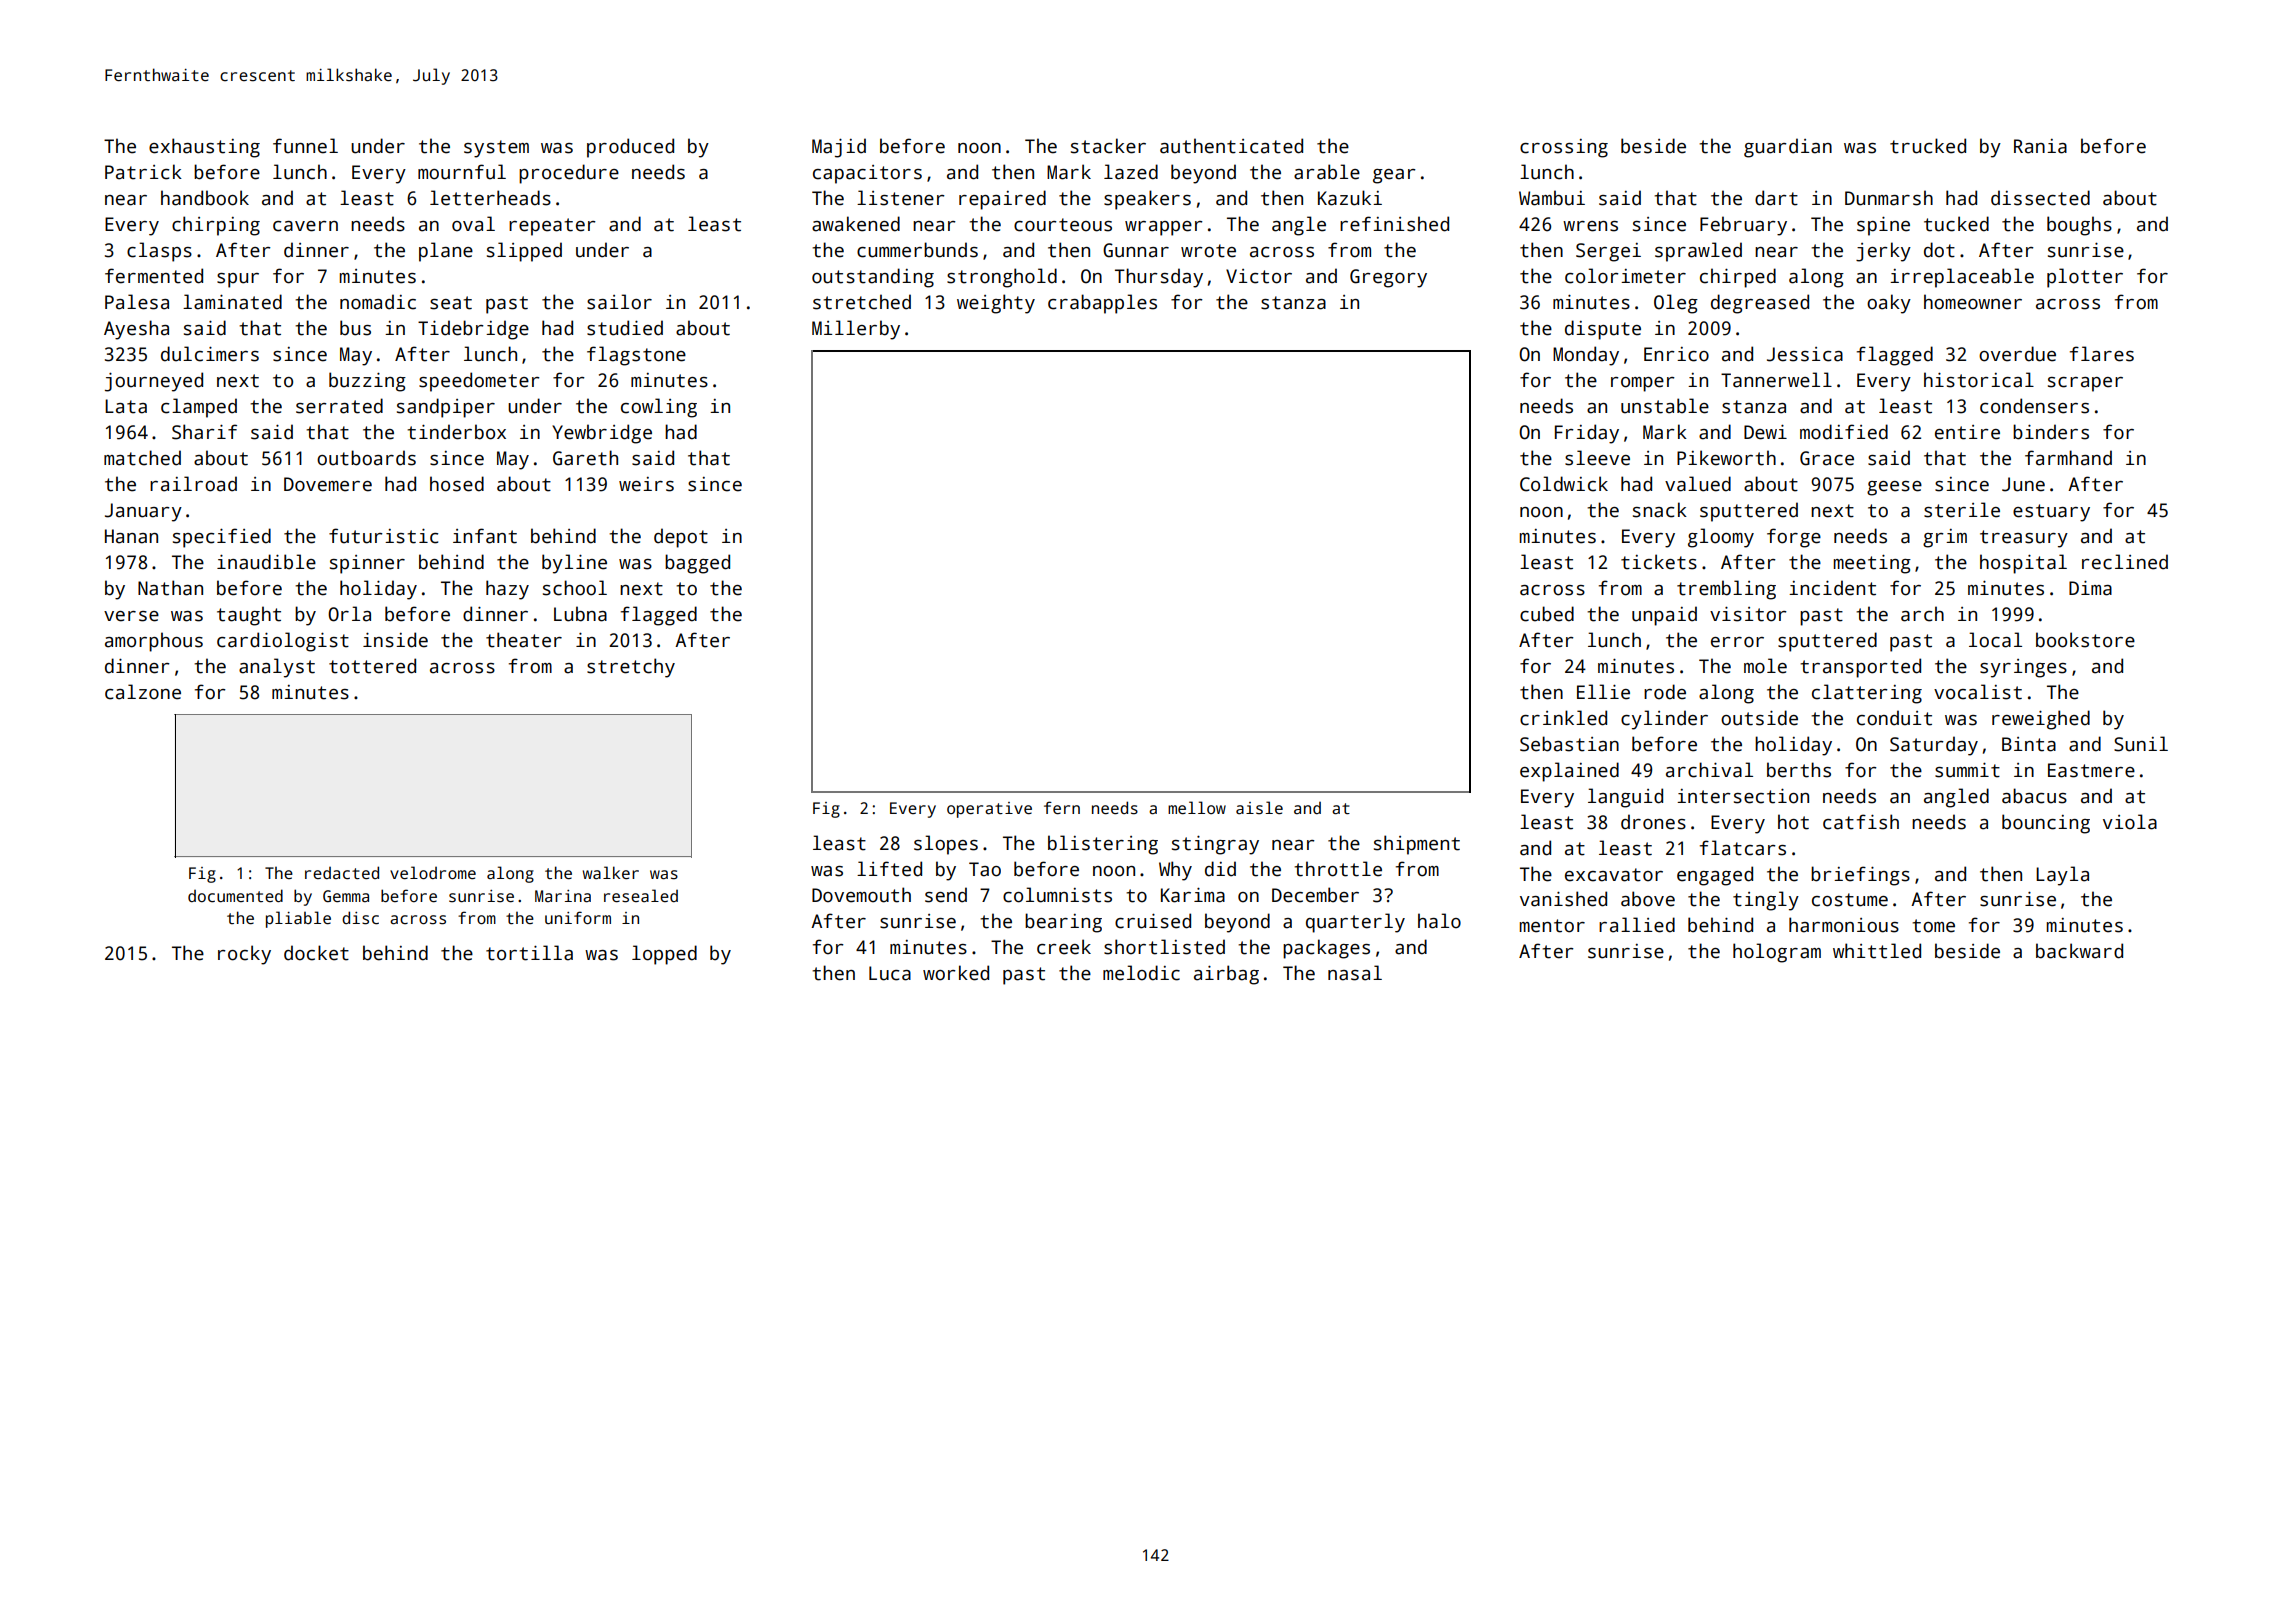 The width and height of the document is (2282, 1614). I want to click on weirs, so click(646, 484).
